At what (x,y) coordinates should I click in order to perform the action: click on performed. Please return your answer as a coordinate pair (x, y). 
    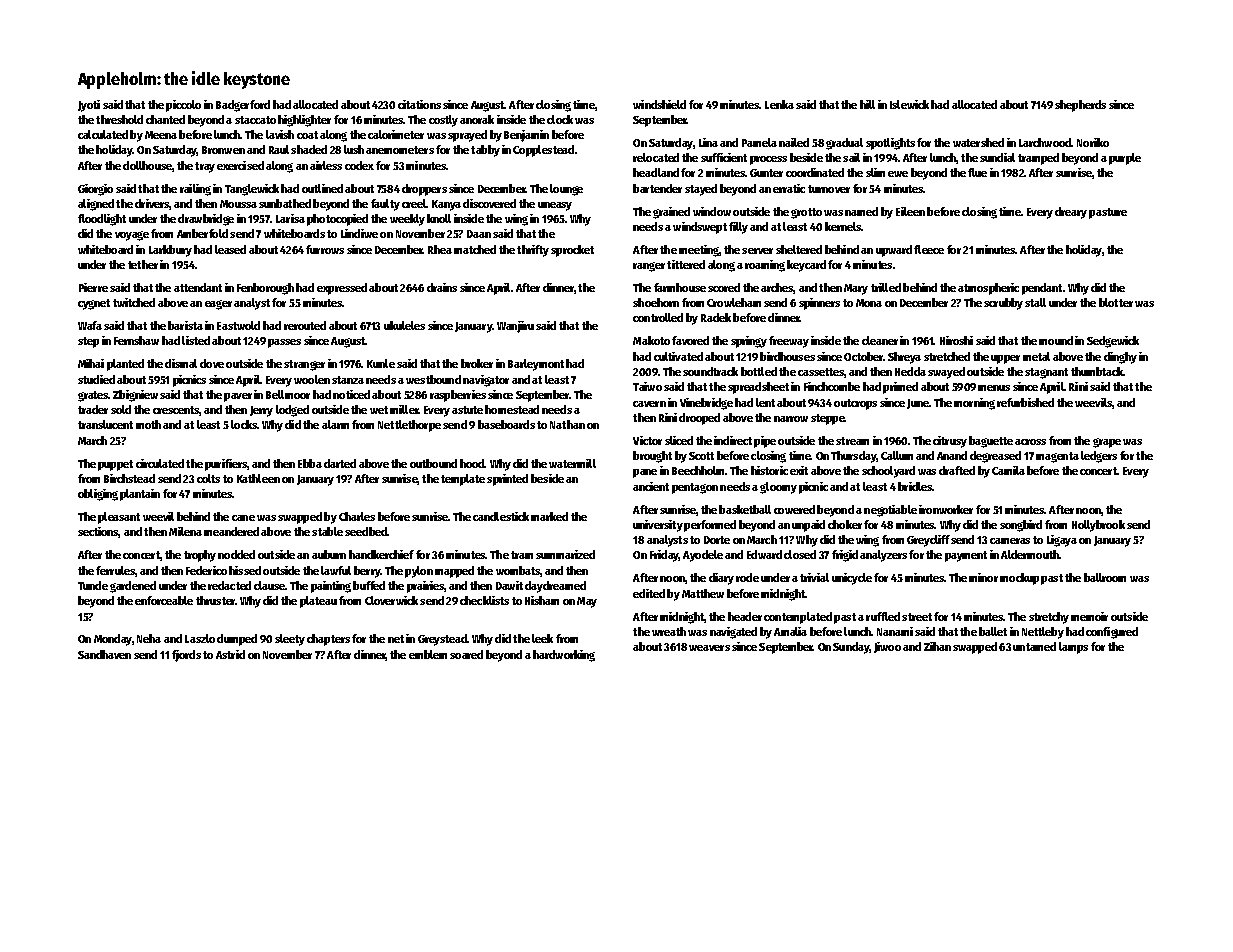
    Looking at the image, I should click on (710, 526).
